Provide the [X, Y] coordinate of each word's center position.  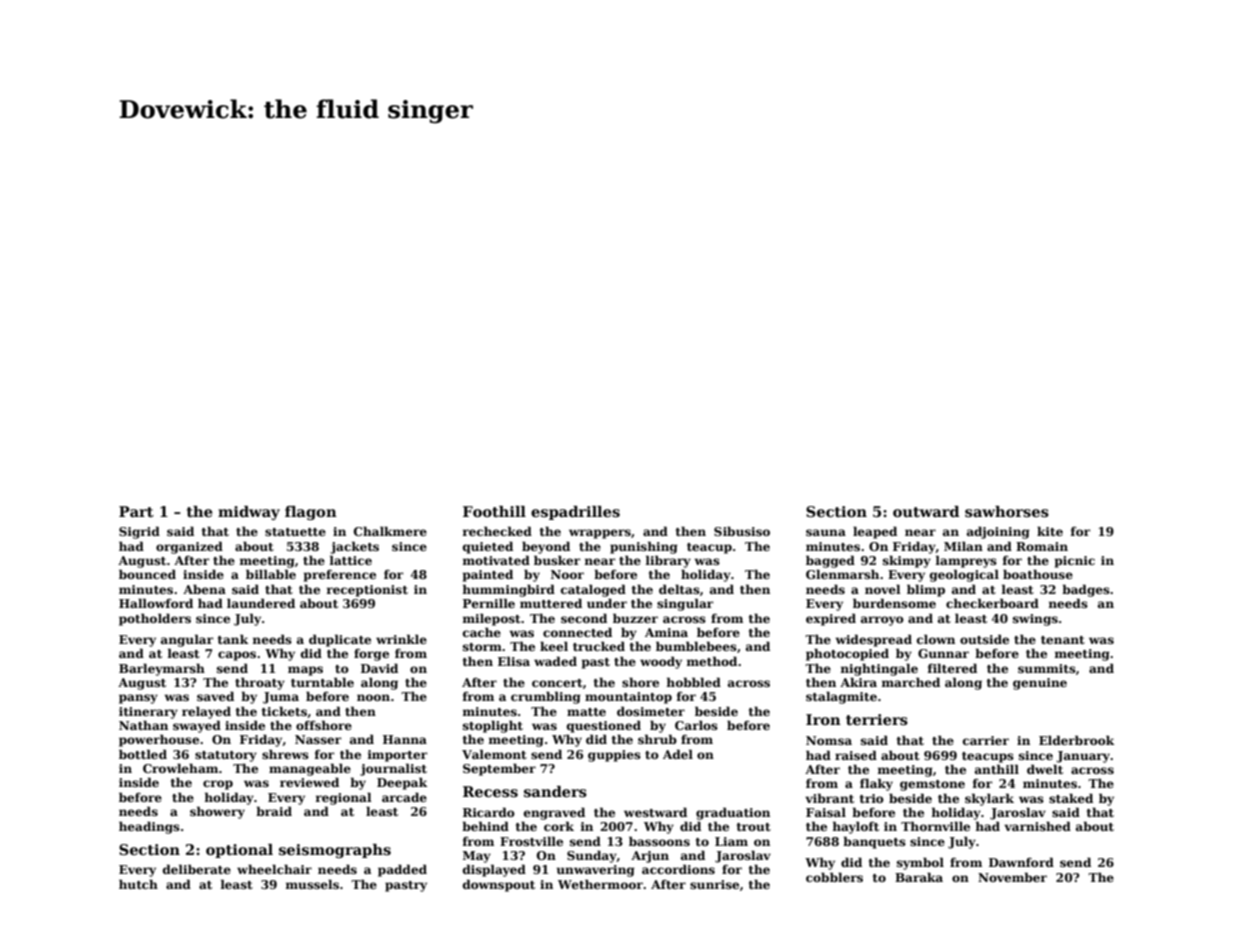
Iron [823, 719]
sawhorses [1007, 512]
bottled [143, 754]
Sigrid [139, 532]
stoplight [493, 726]
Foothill [494, 511]
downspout [499, 885]
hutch [138, 884]
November [1012, 877]
